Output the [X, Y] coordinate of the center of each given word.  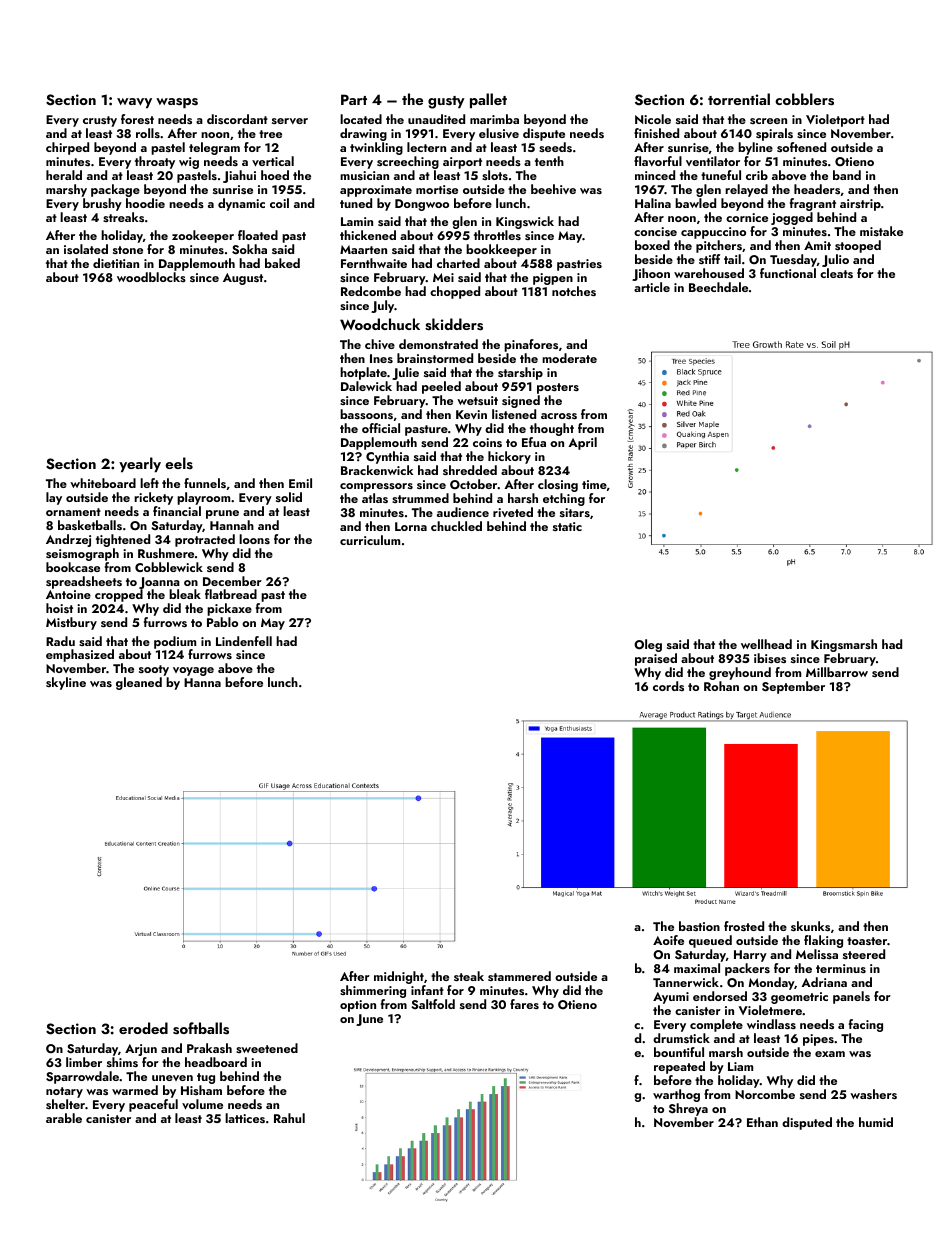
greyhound [740, 673]
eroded [143, 1028]
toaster [867, 941]
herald [64, 175]
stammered [519, 976]
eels [179, 463]
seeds [555, 147]
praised [656, 659]
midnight [399, 977]
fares [524, 1004]
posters [558, 388]
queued [710, 941]
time [594, 484]
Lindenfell [244, 641]
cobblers [804, 99]
